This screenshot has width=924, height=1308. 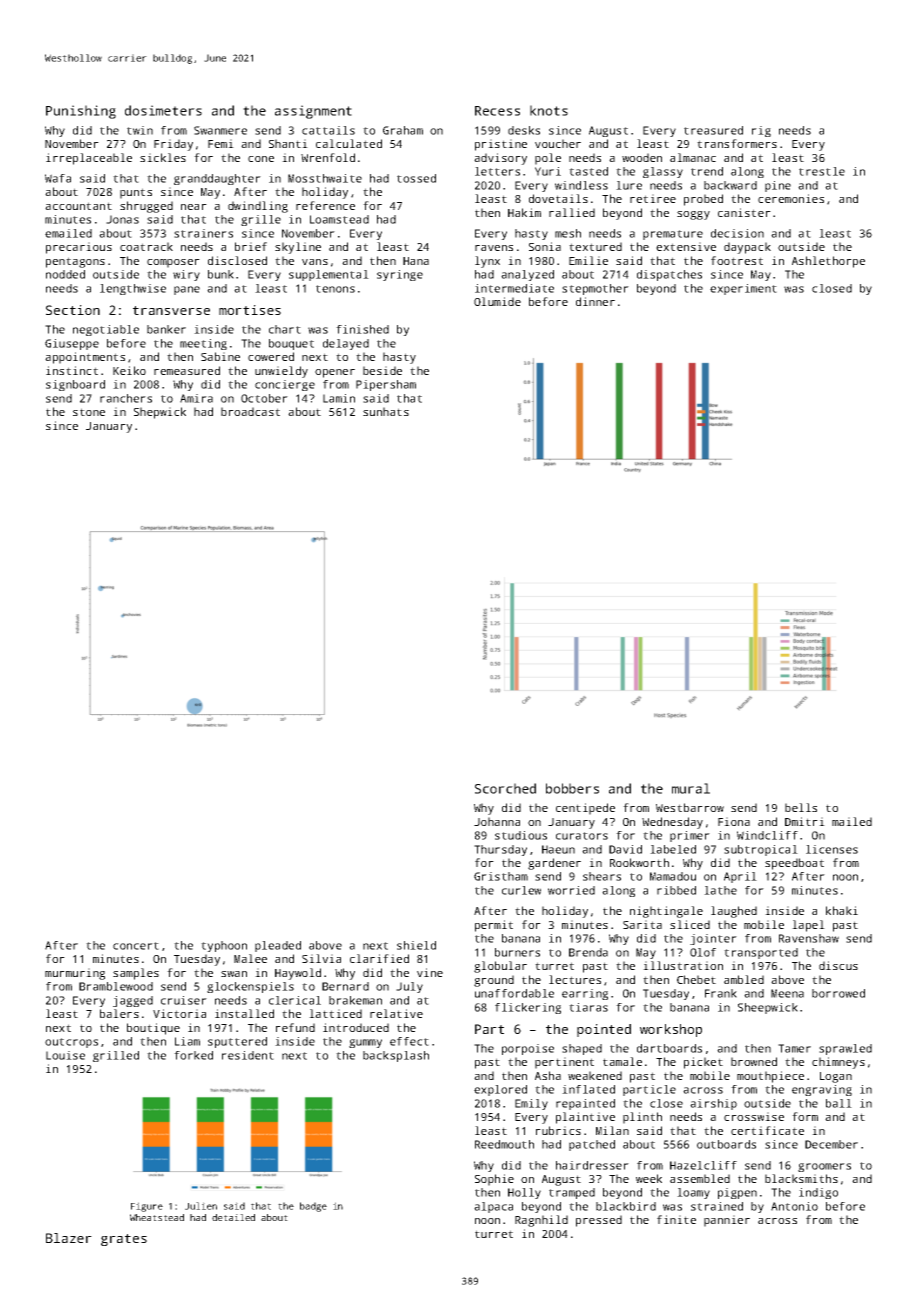 I want to click on mural, so click(x=691, y=788).
